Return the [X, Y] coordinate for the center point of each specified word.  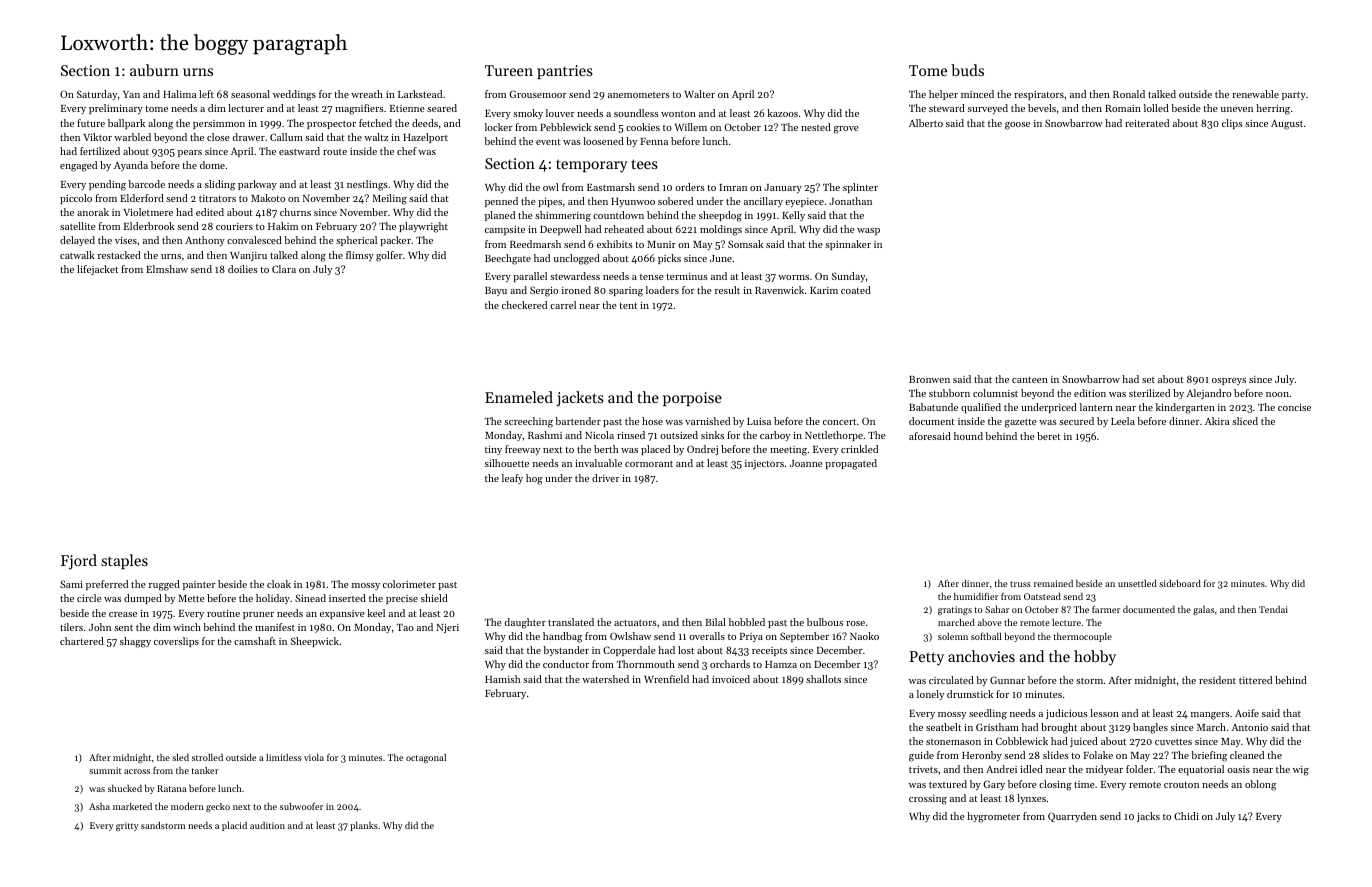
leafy [512, 479]
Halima [179, 94]
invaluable [598, 463]
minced [977, 94]
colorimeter [409, 584]
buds [967, 70]
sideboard [1180, 583]
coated [856, 290]
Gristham [997, 727]
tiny [493, 450]
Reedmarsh [535, 244]
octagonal [426, 758]
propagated [851, 464]
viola [314, 757]
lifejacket [97, 270]
